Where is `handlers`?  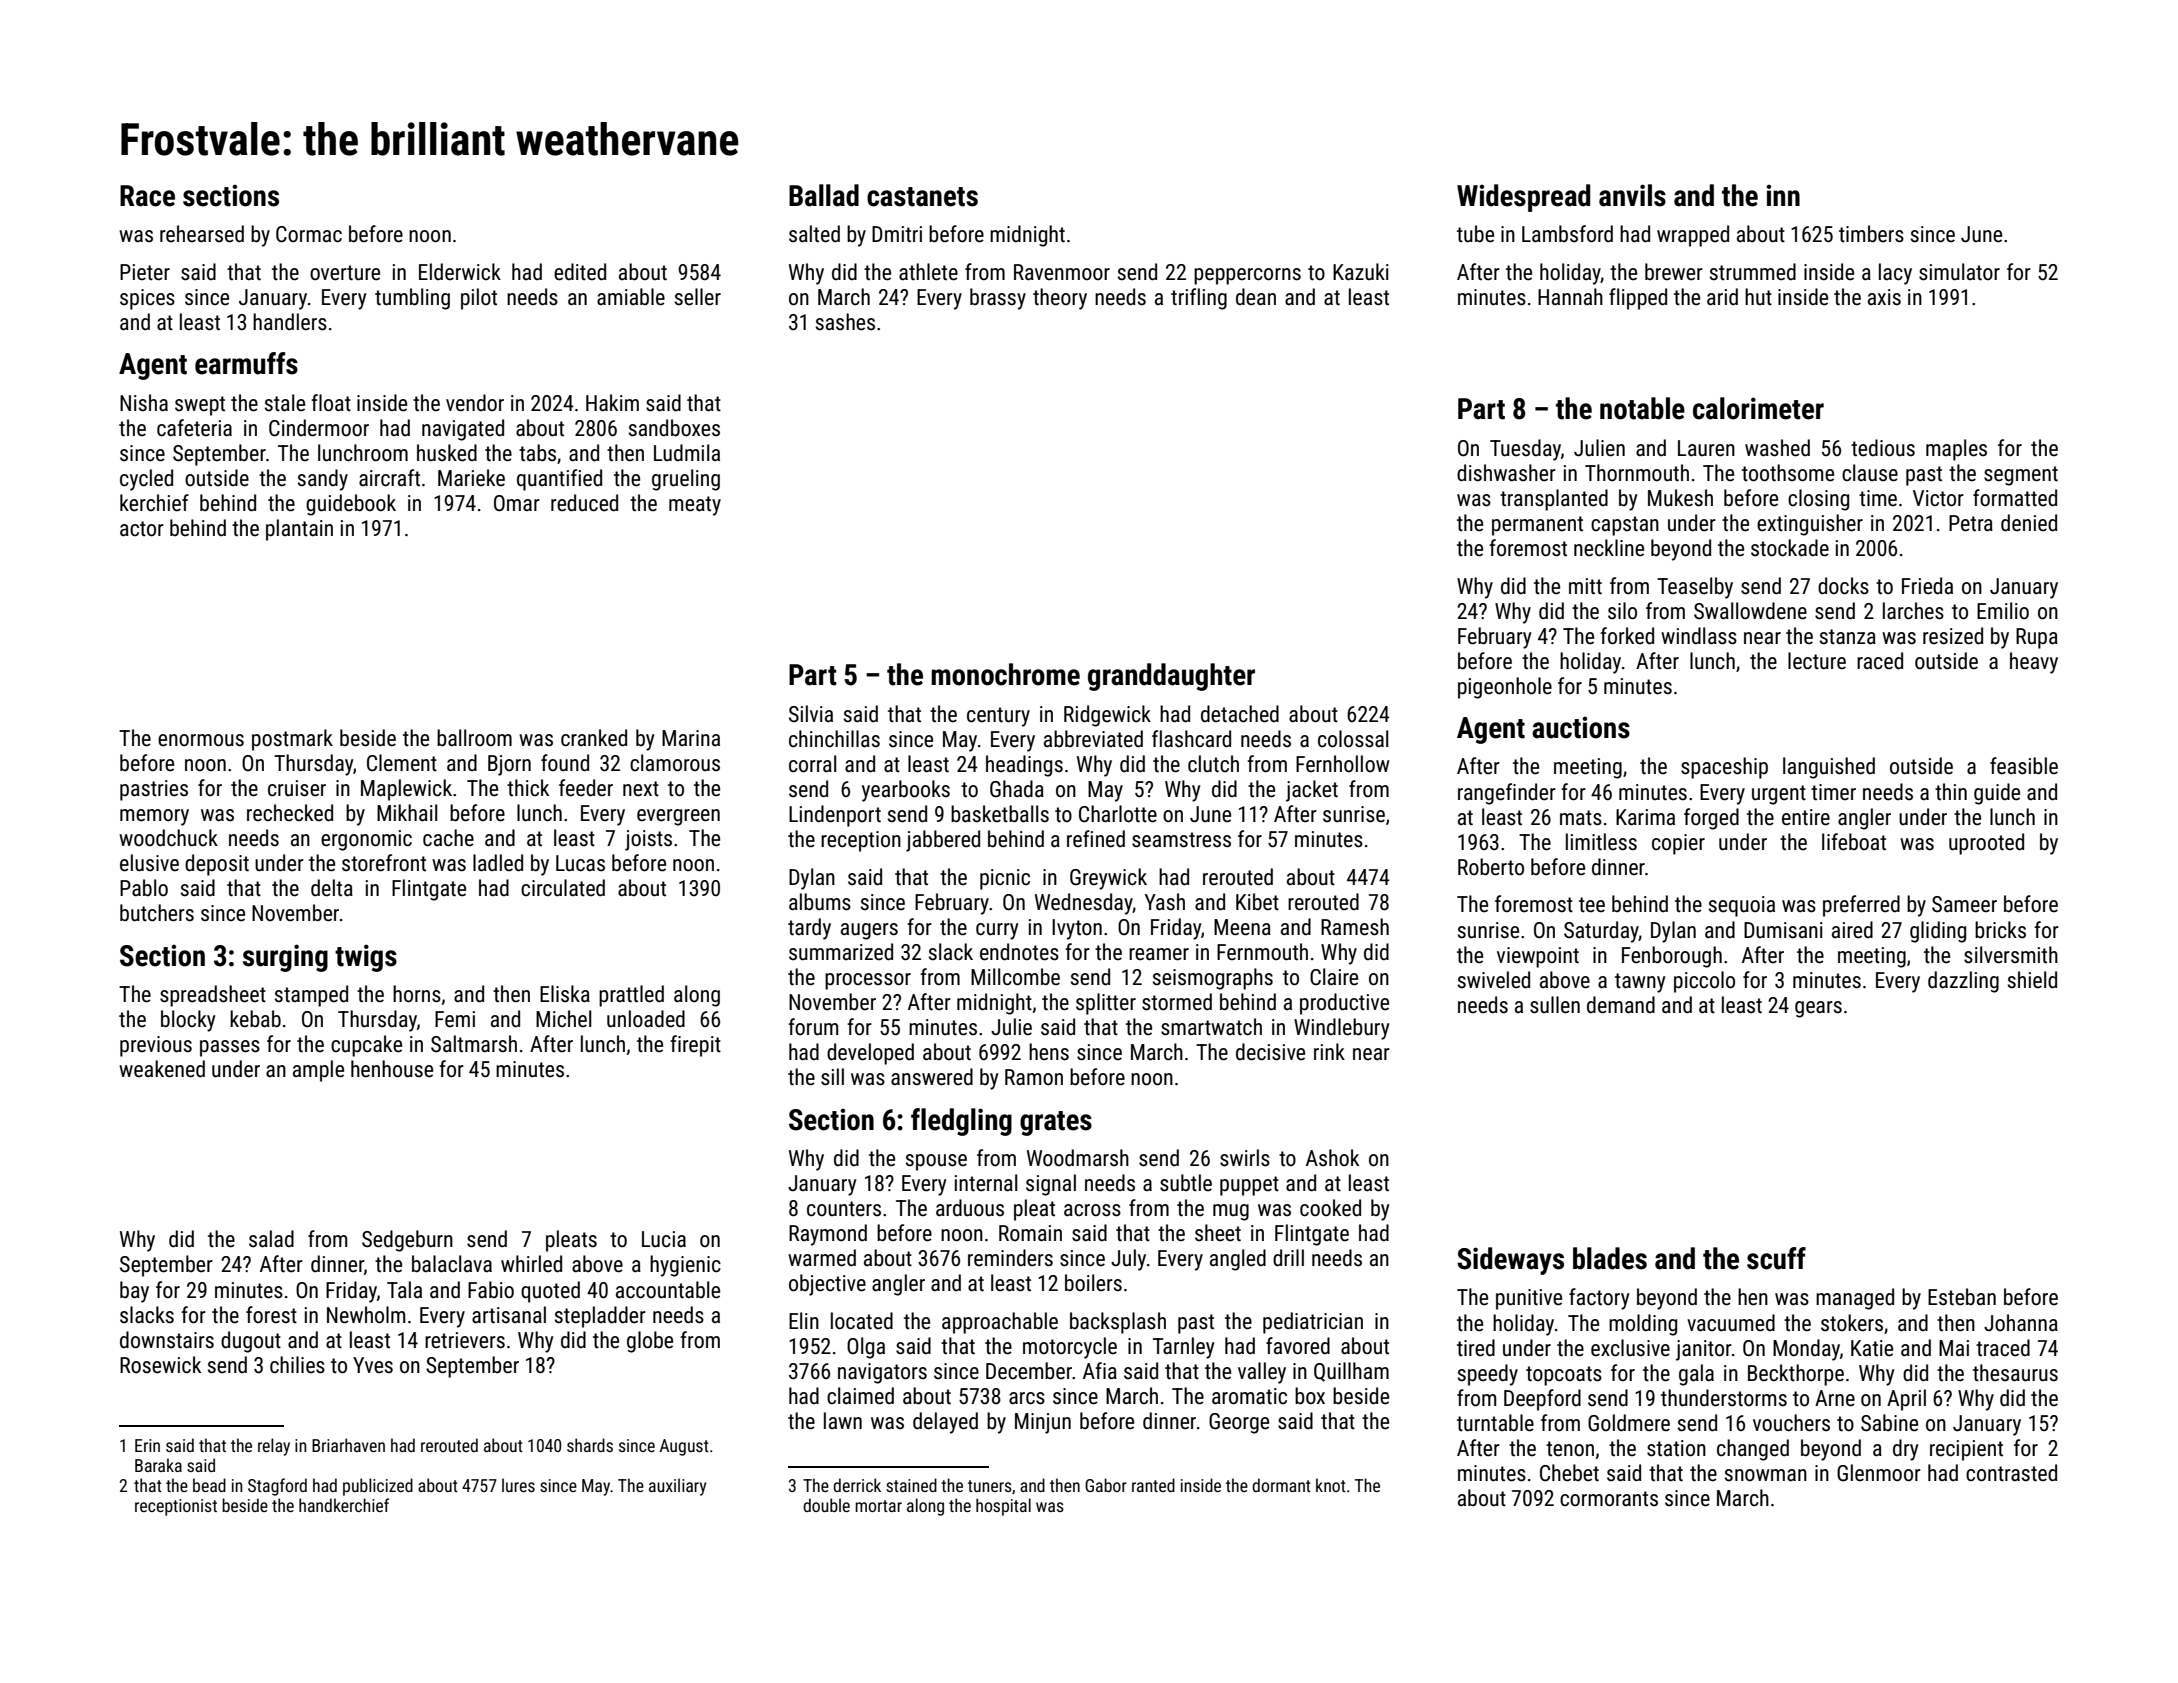
handlers is located at coordinates (290, 322).
